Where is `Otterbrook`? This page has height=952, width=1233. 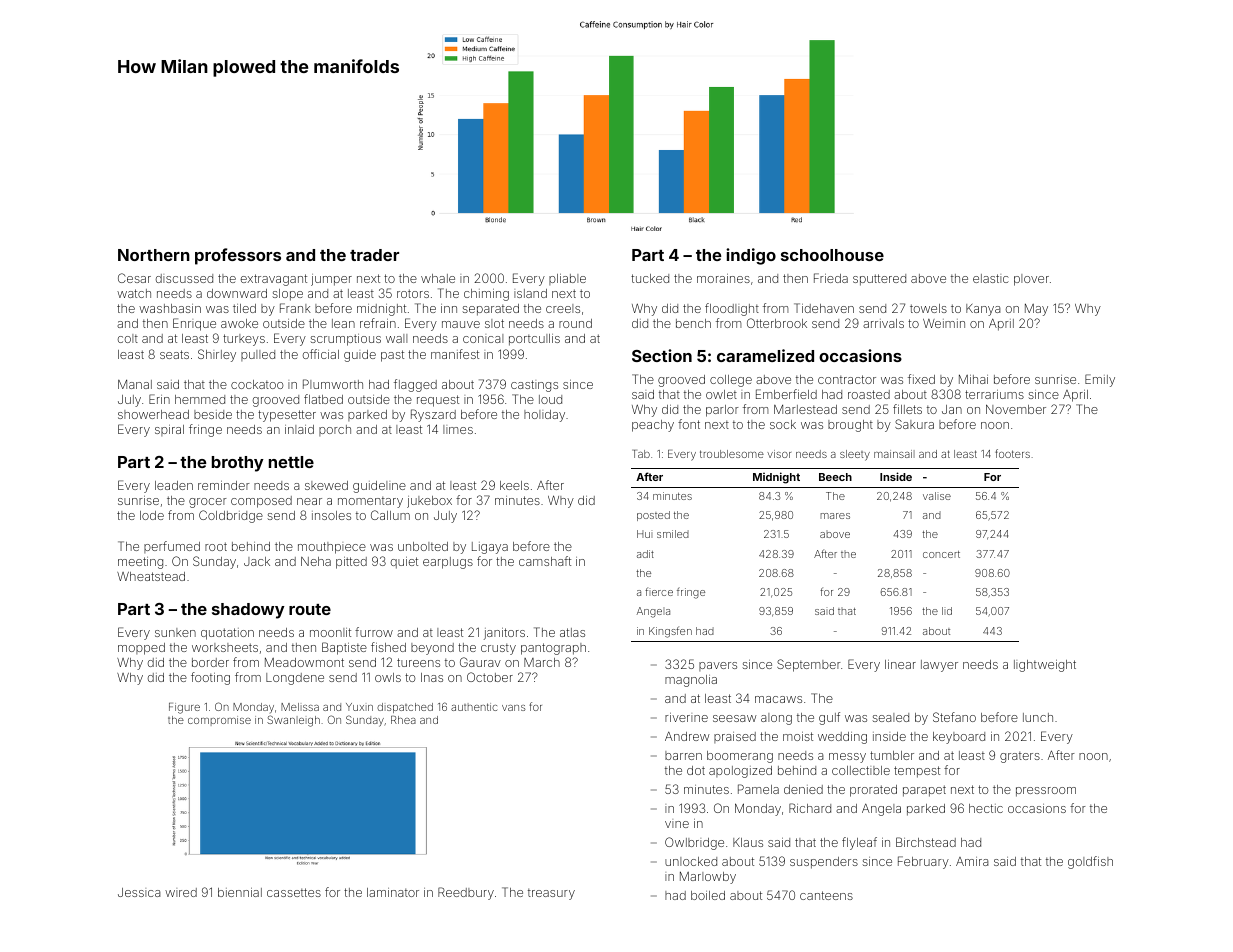
Otterbrook is located at coordinates (777, 323).
